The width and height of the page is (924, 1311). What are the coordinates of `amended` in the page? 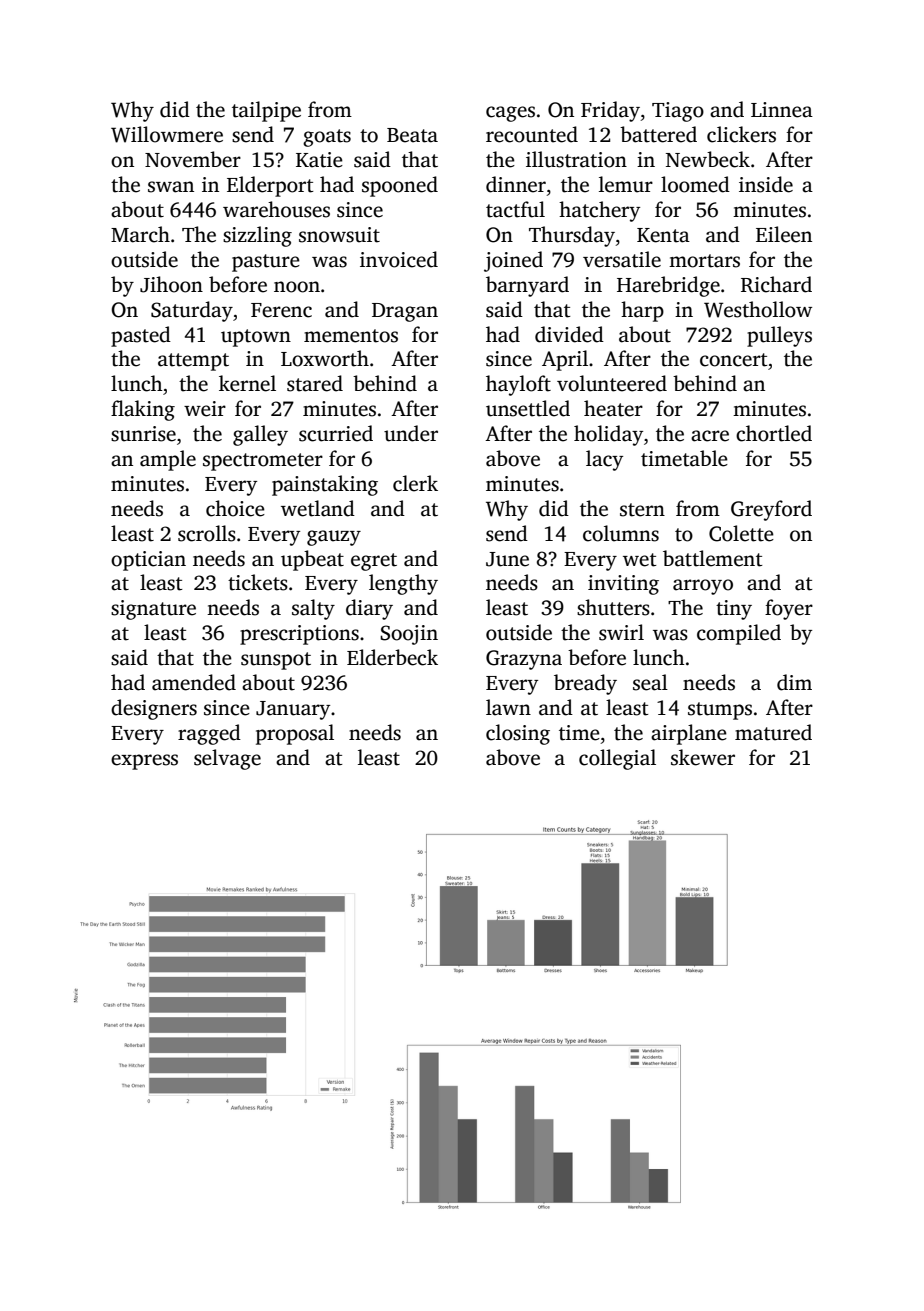 It's located at (194, 682).
